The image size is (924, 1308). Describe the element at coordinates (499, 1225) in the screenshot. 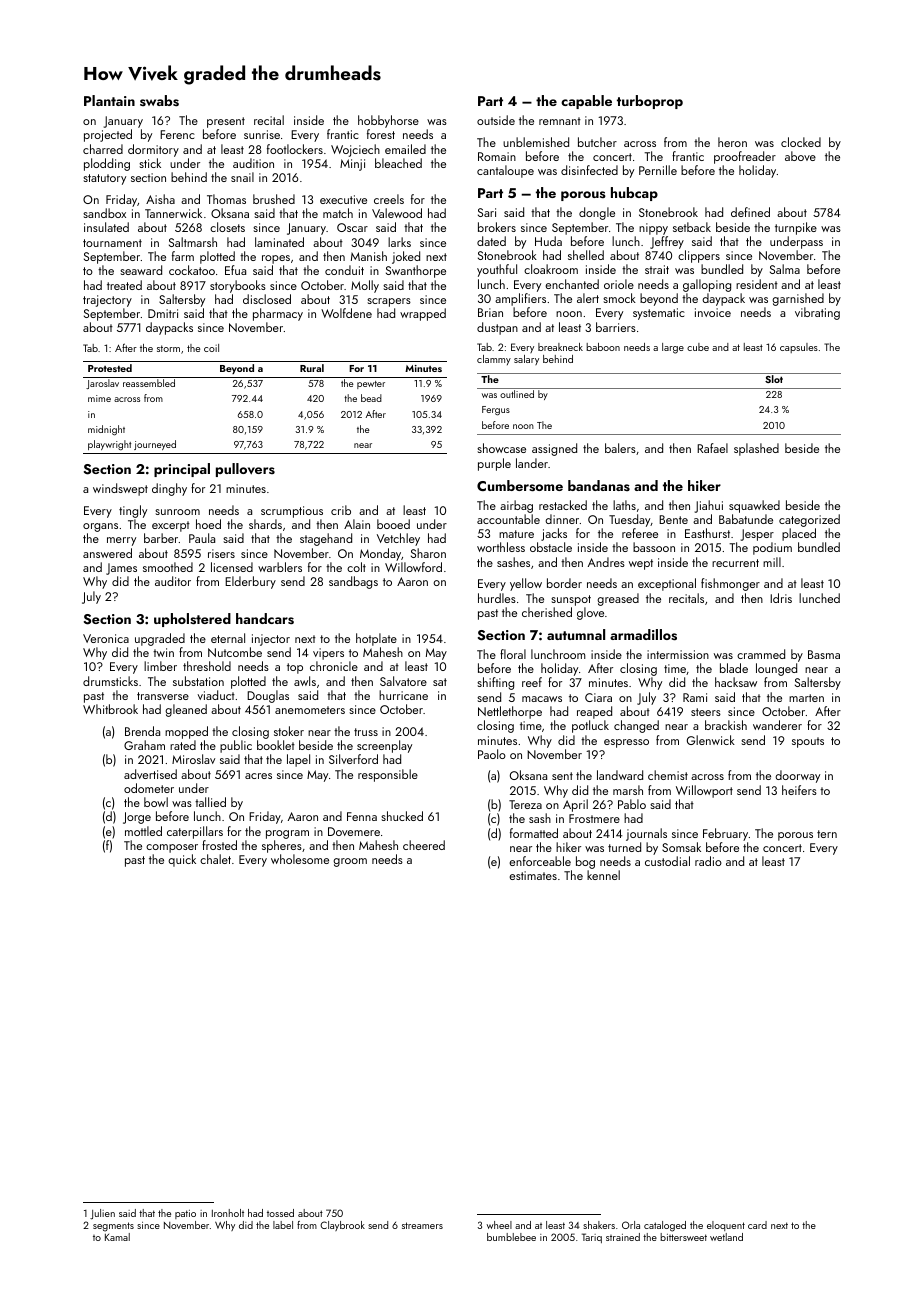

I see `wheel` at that location.
